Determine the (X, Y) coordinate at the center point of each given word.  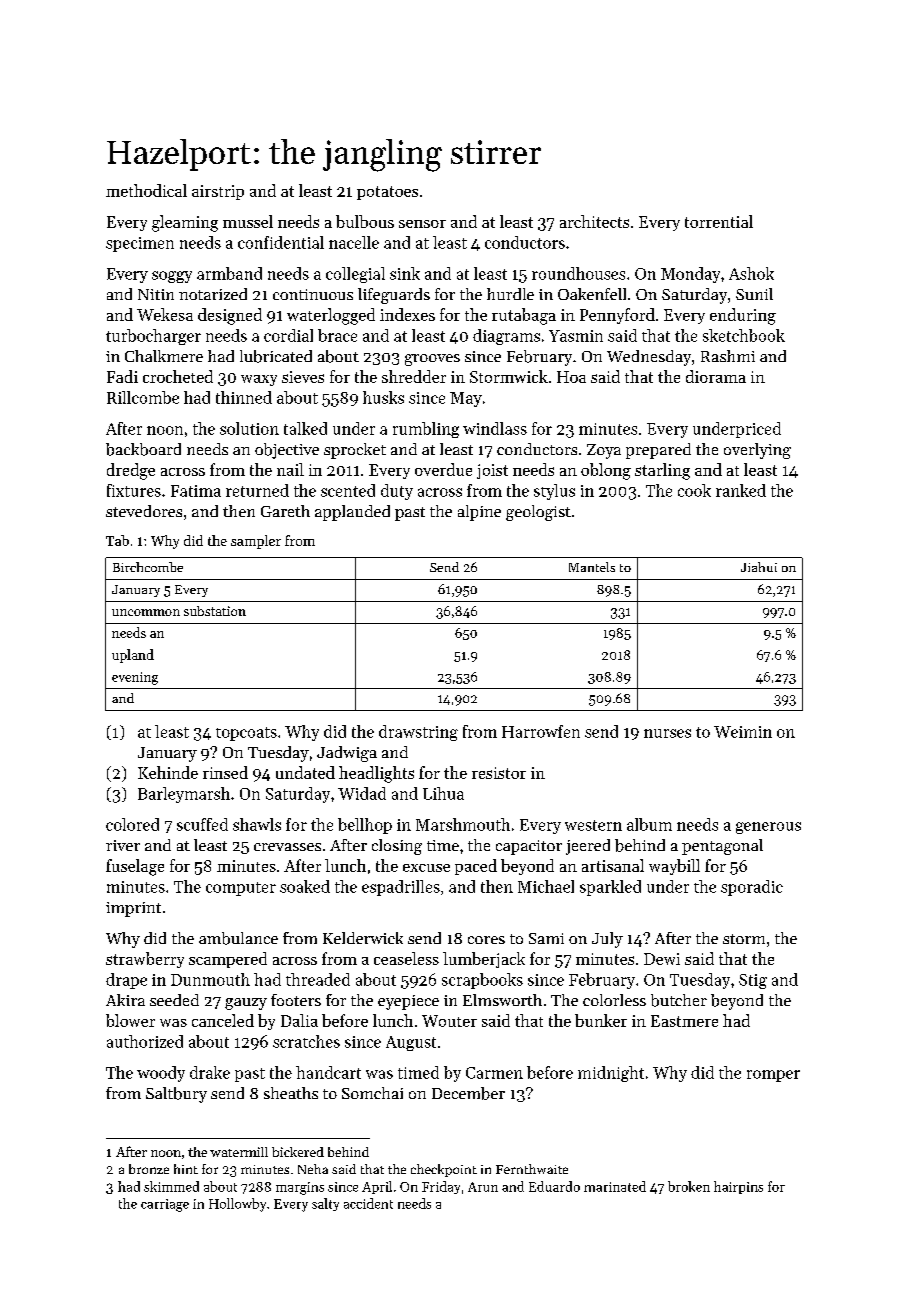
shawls (257, 824)
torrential (719, 221)
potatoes (387, 193)
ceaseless (406, 958)
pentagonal (722, 847)
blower (130, 1020)
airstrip (218, 192)
